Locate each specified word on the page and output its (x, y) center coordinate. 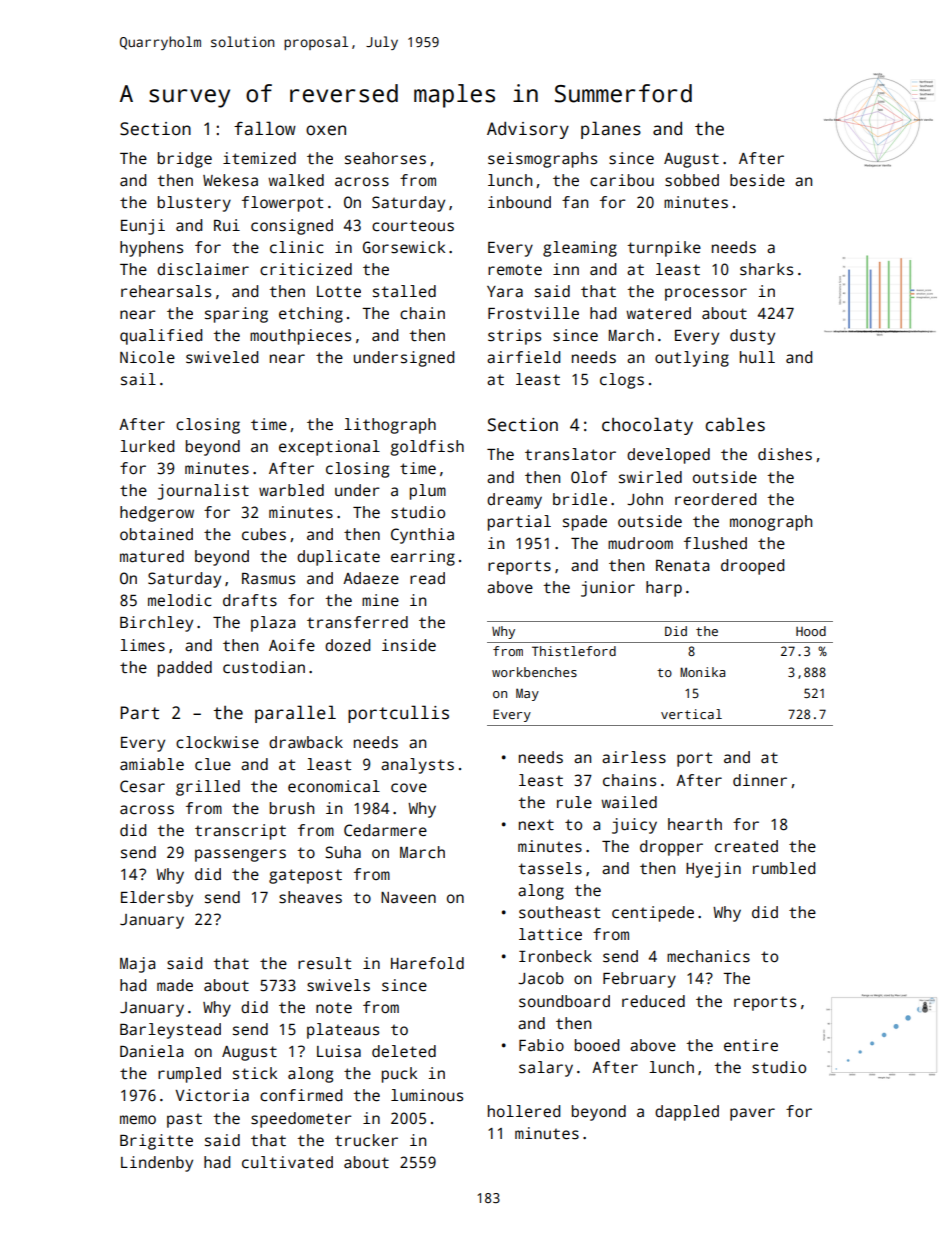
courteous (413, 226)
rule (574, 802)
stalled (404, 291)
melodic (180, 600)
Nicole (147, 357)
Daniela (151, 1051)
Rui (227, 225)
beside (757, 180)
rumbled (784, 868)
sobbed (692, 180)
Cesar (142, 786)
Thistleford (574, 651)
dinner (760, 780)
